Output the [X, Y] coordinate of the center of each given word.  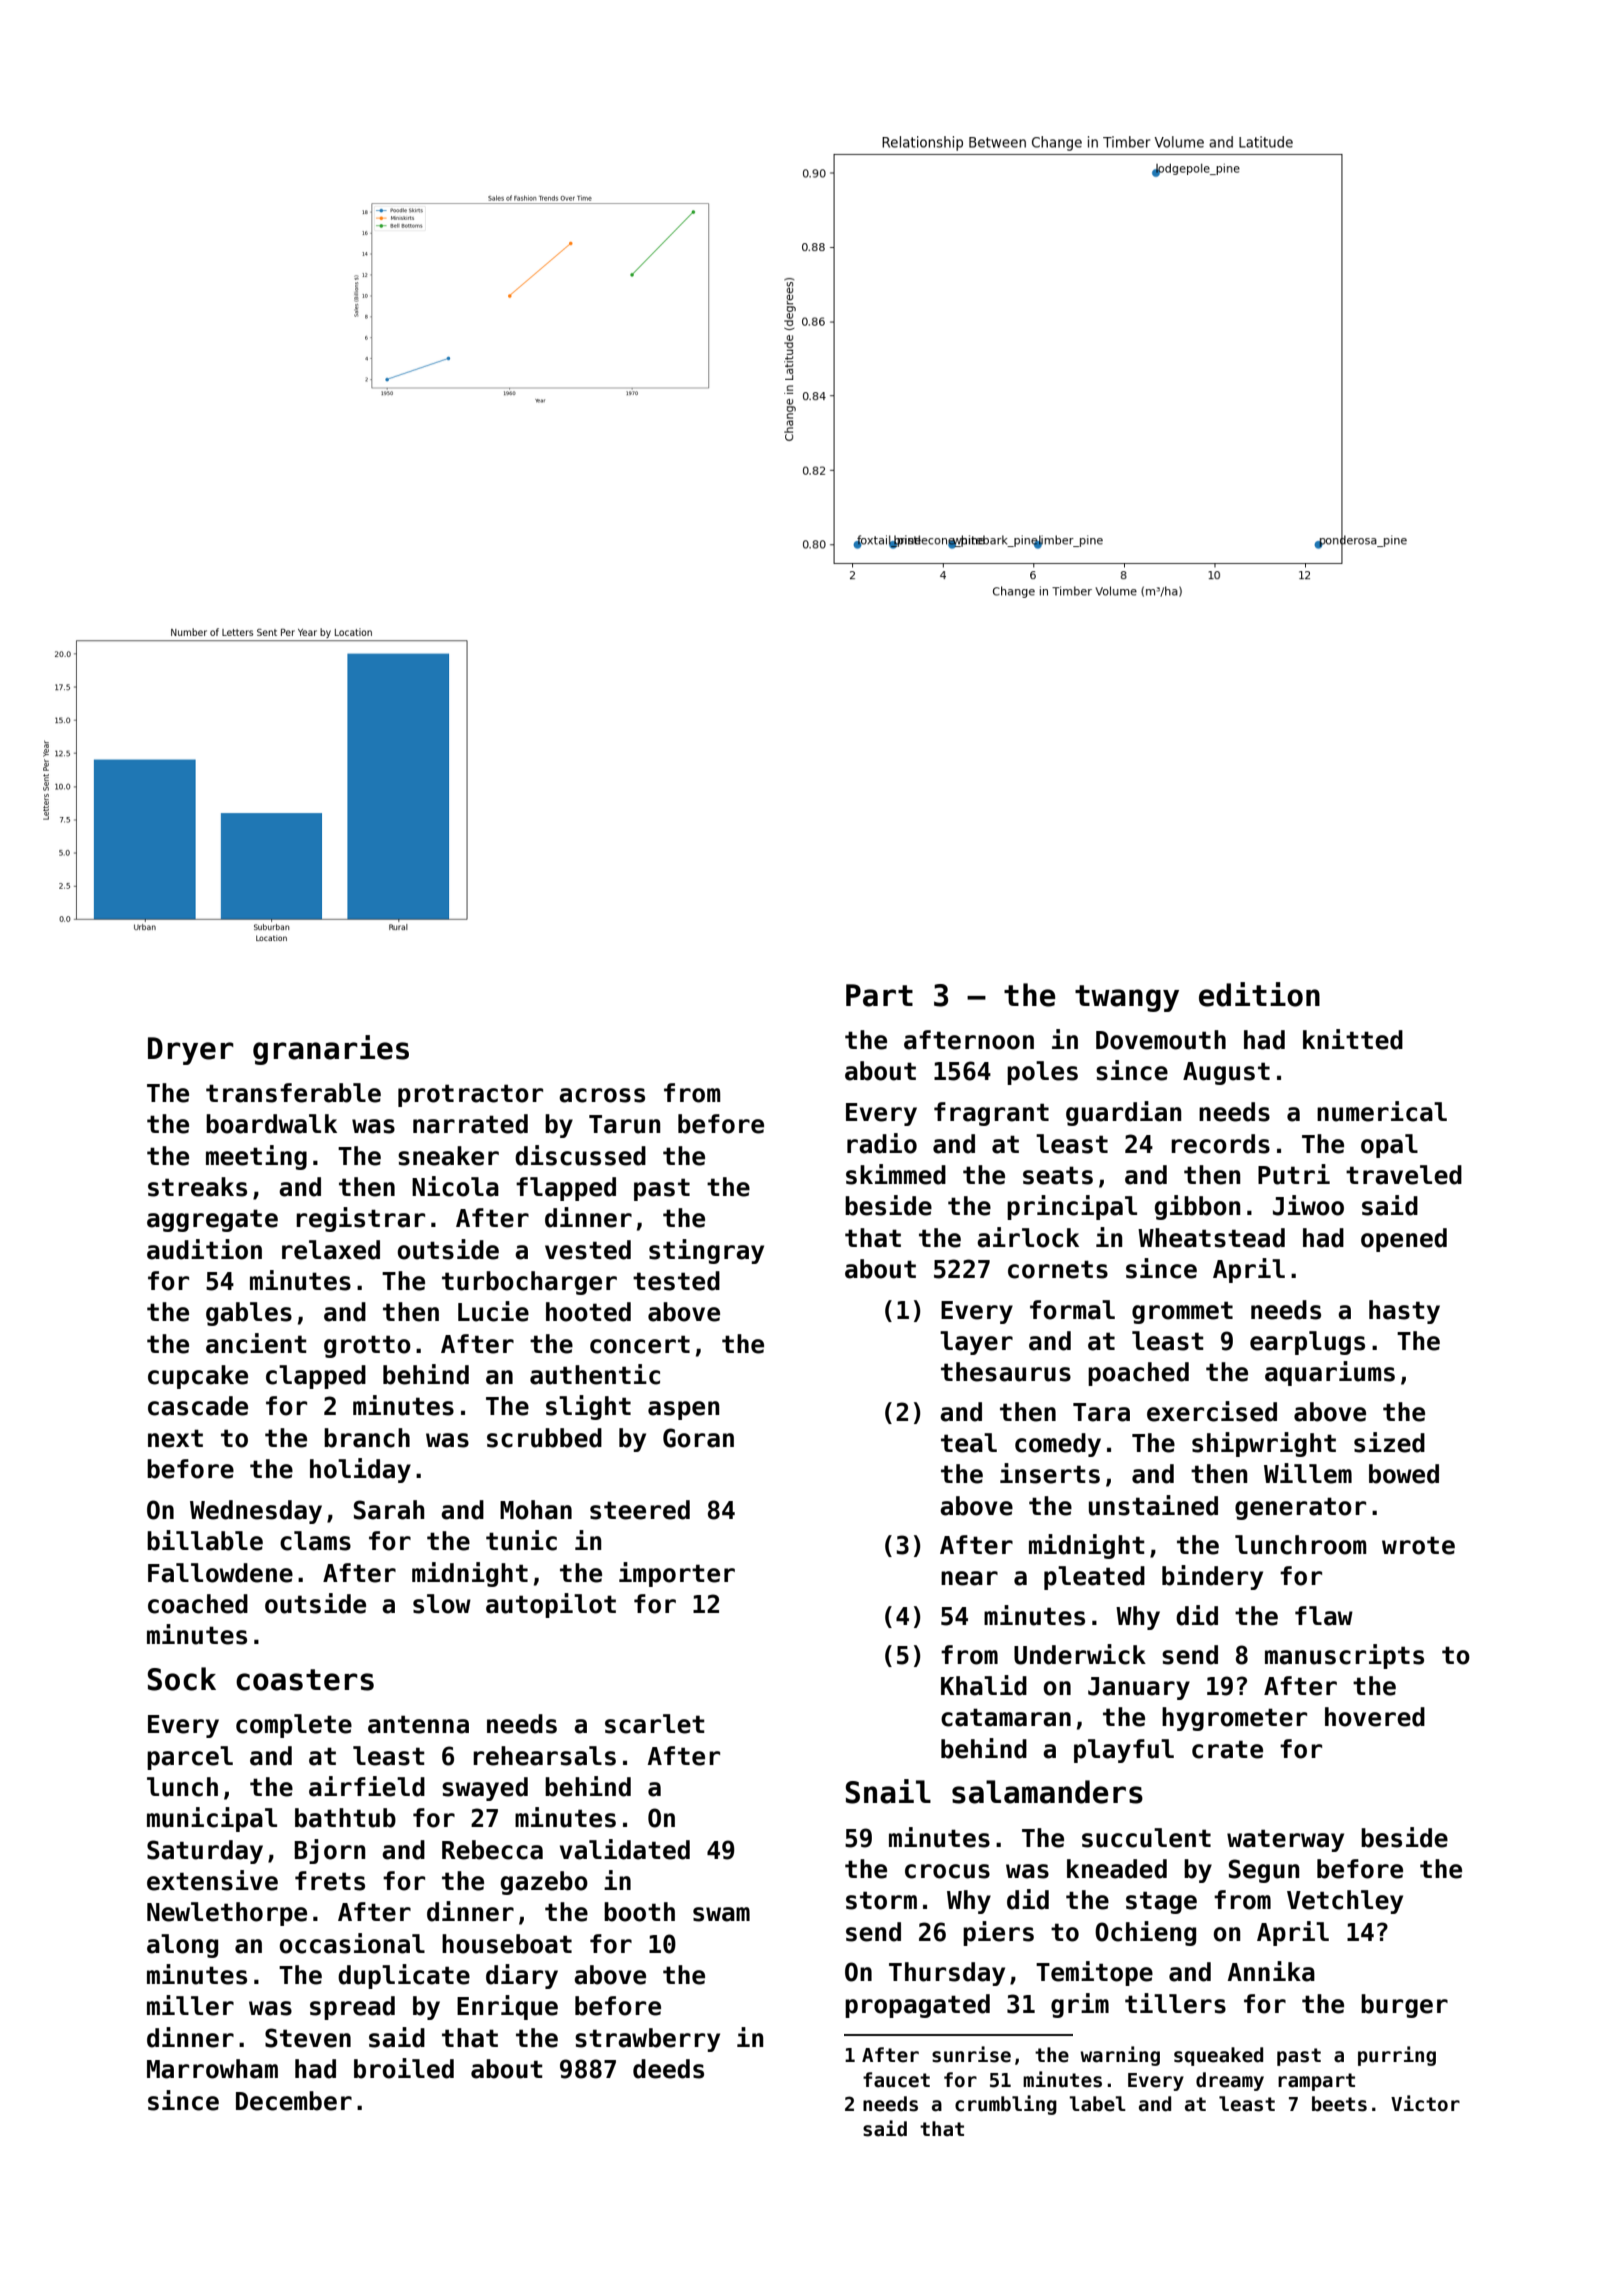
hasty [1404, 1312]
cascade [198, 1406]
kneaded [1117, 1869]
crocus [947, 1871]
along [182, 1946]
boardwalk [271, 1124]
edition [1259, 994]
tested [676, 1281]
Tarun [624, 1124]
